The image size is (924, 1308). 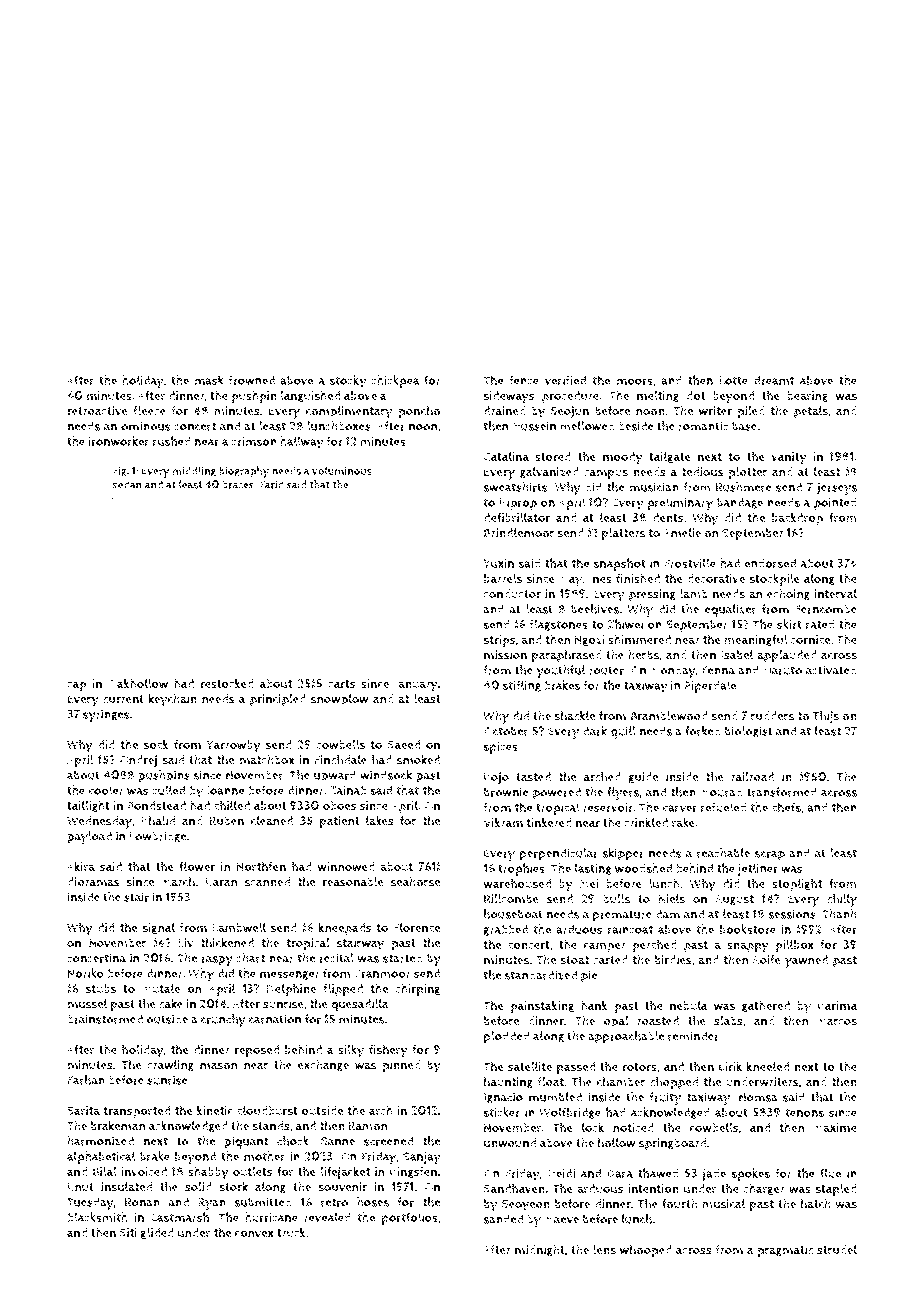 I want to click on interval, so click(x=835, y=594).
